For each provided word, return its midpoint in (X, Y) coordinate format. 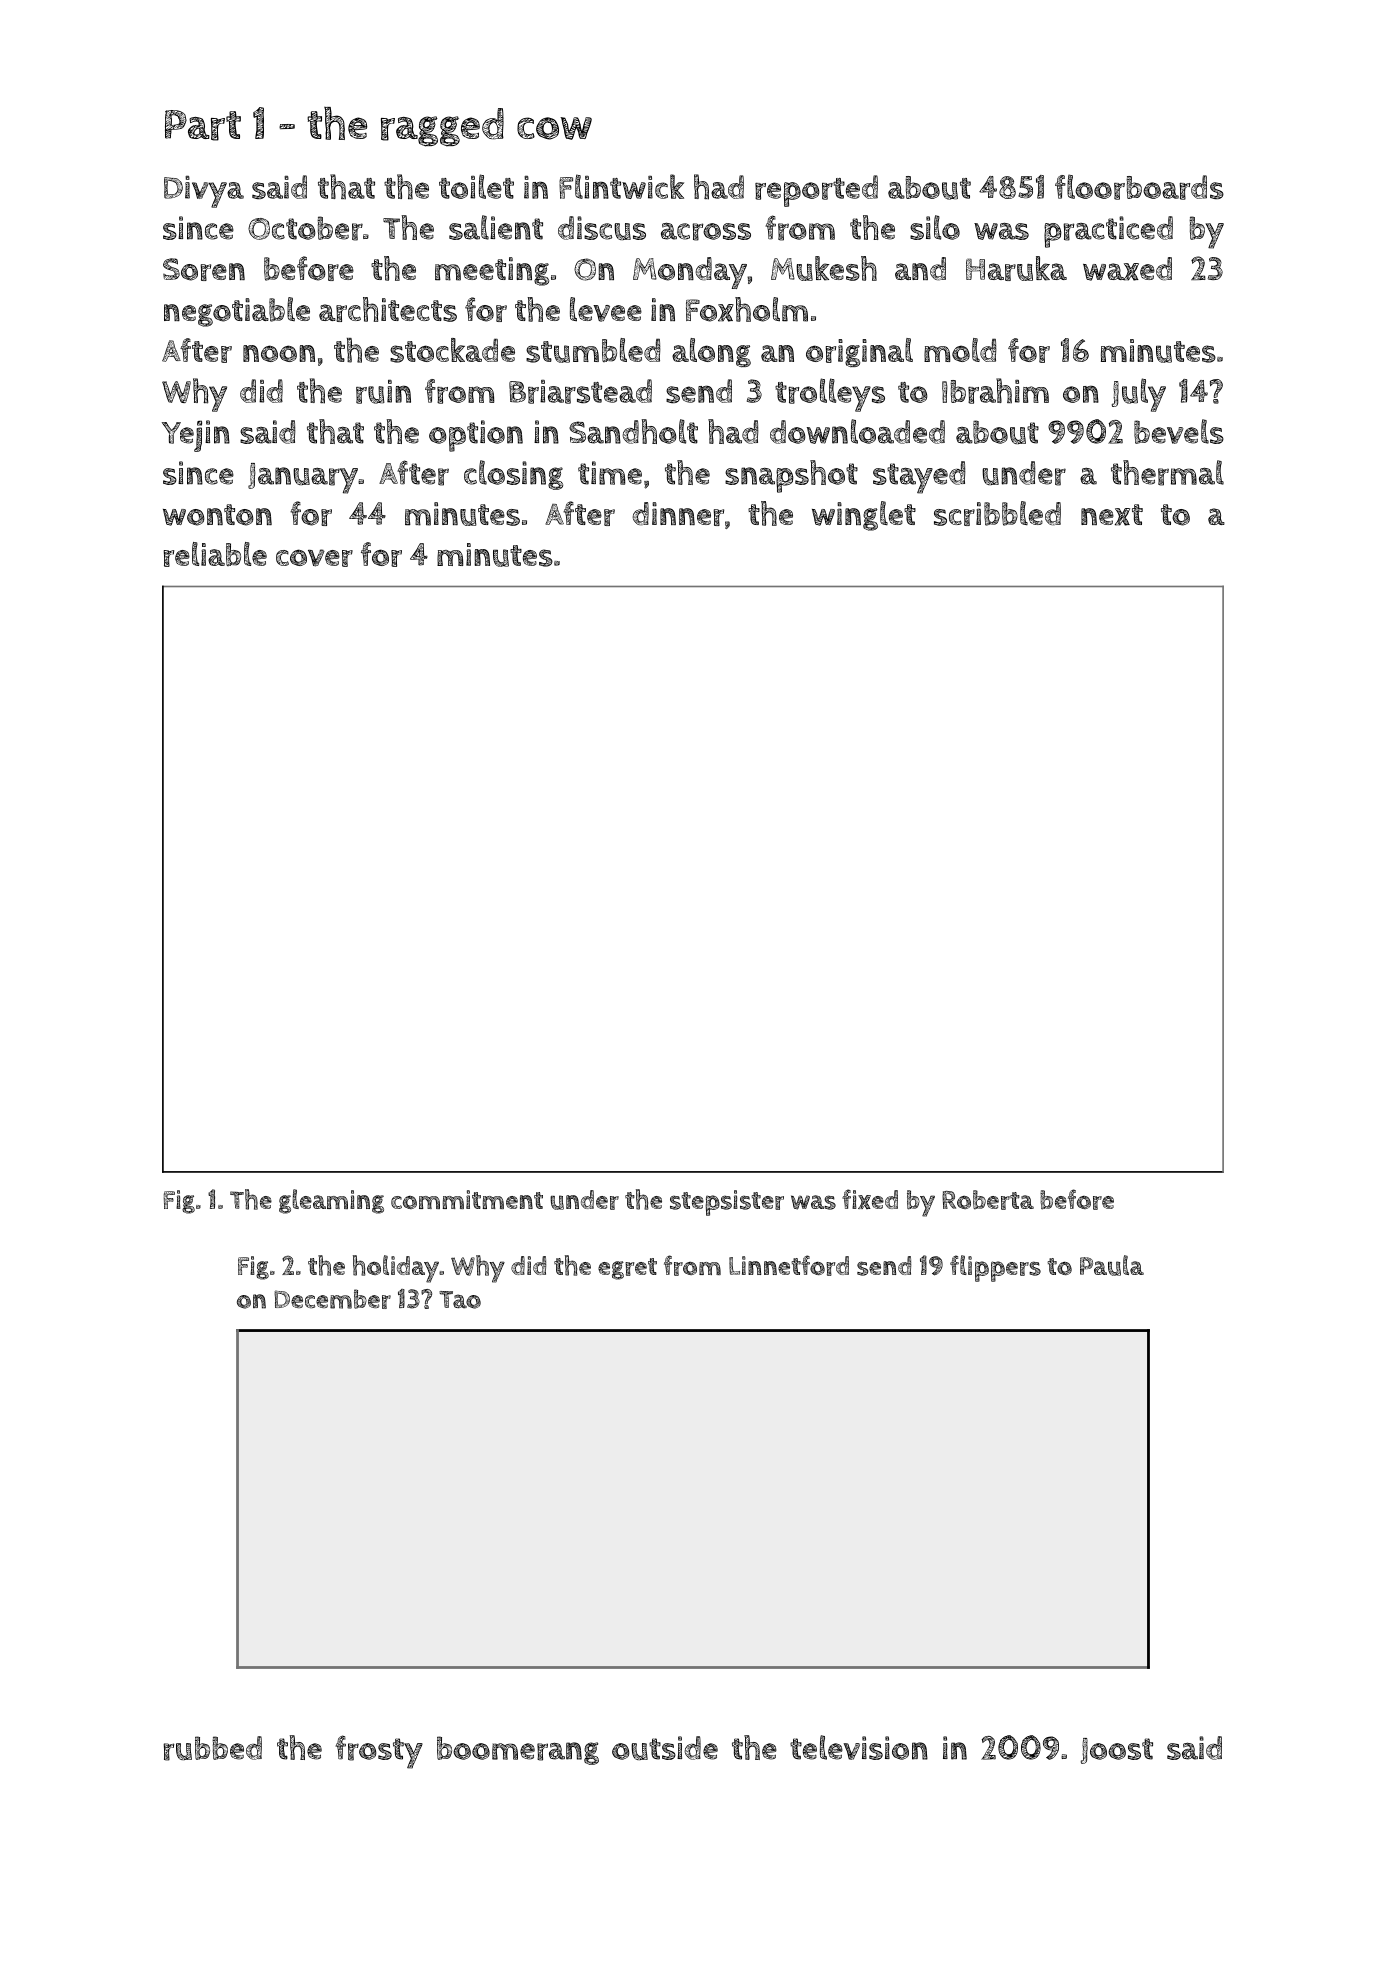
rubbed (212, 1748)
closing (513, 475)
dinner (678, 514)
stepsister (727, 1203)
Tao (460, 1300)
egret (627, 1269)
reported (816, 191)
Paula (1112, 1265)
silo (935, 227)
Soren (204, 269)
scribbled (997, 513)
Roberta (988, 1200)
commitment (467, 1199)
